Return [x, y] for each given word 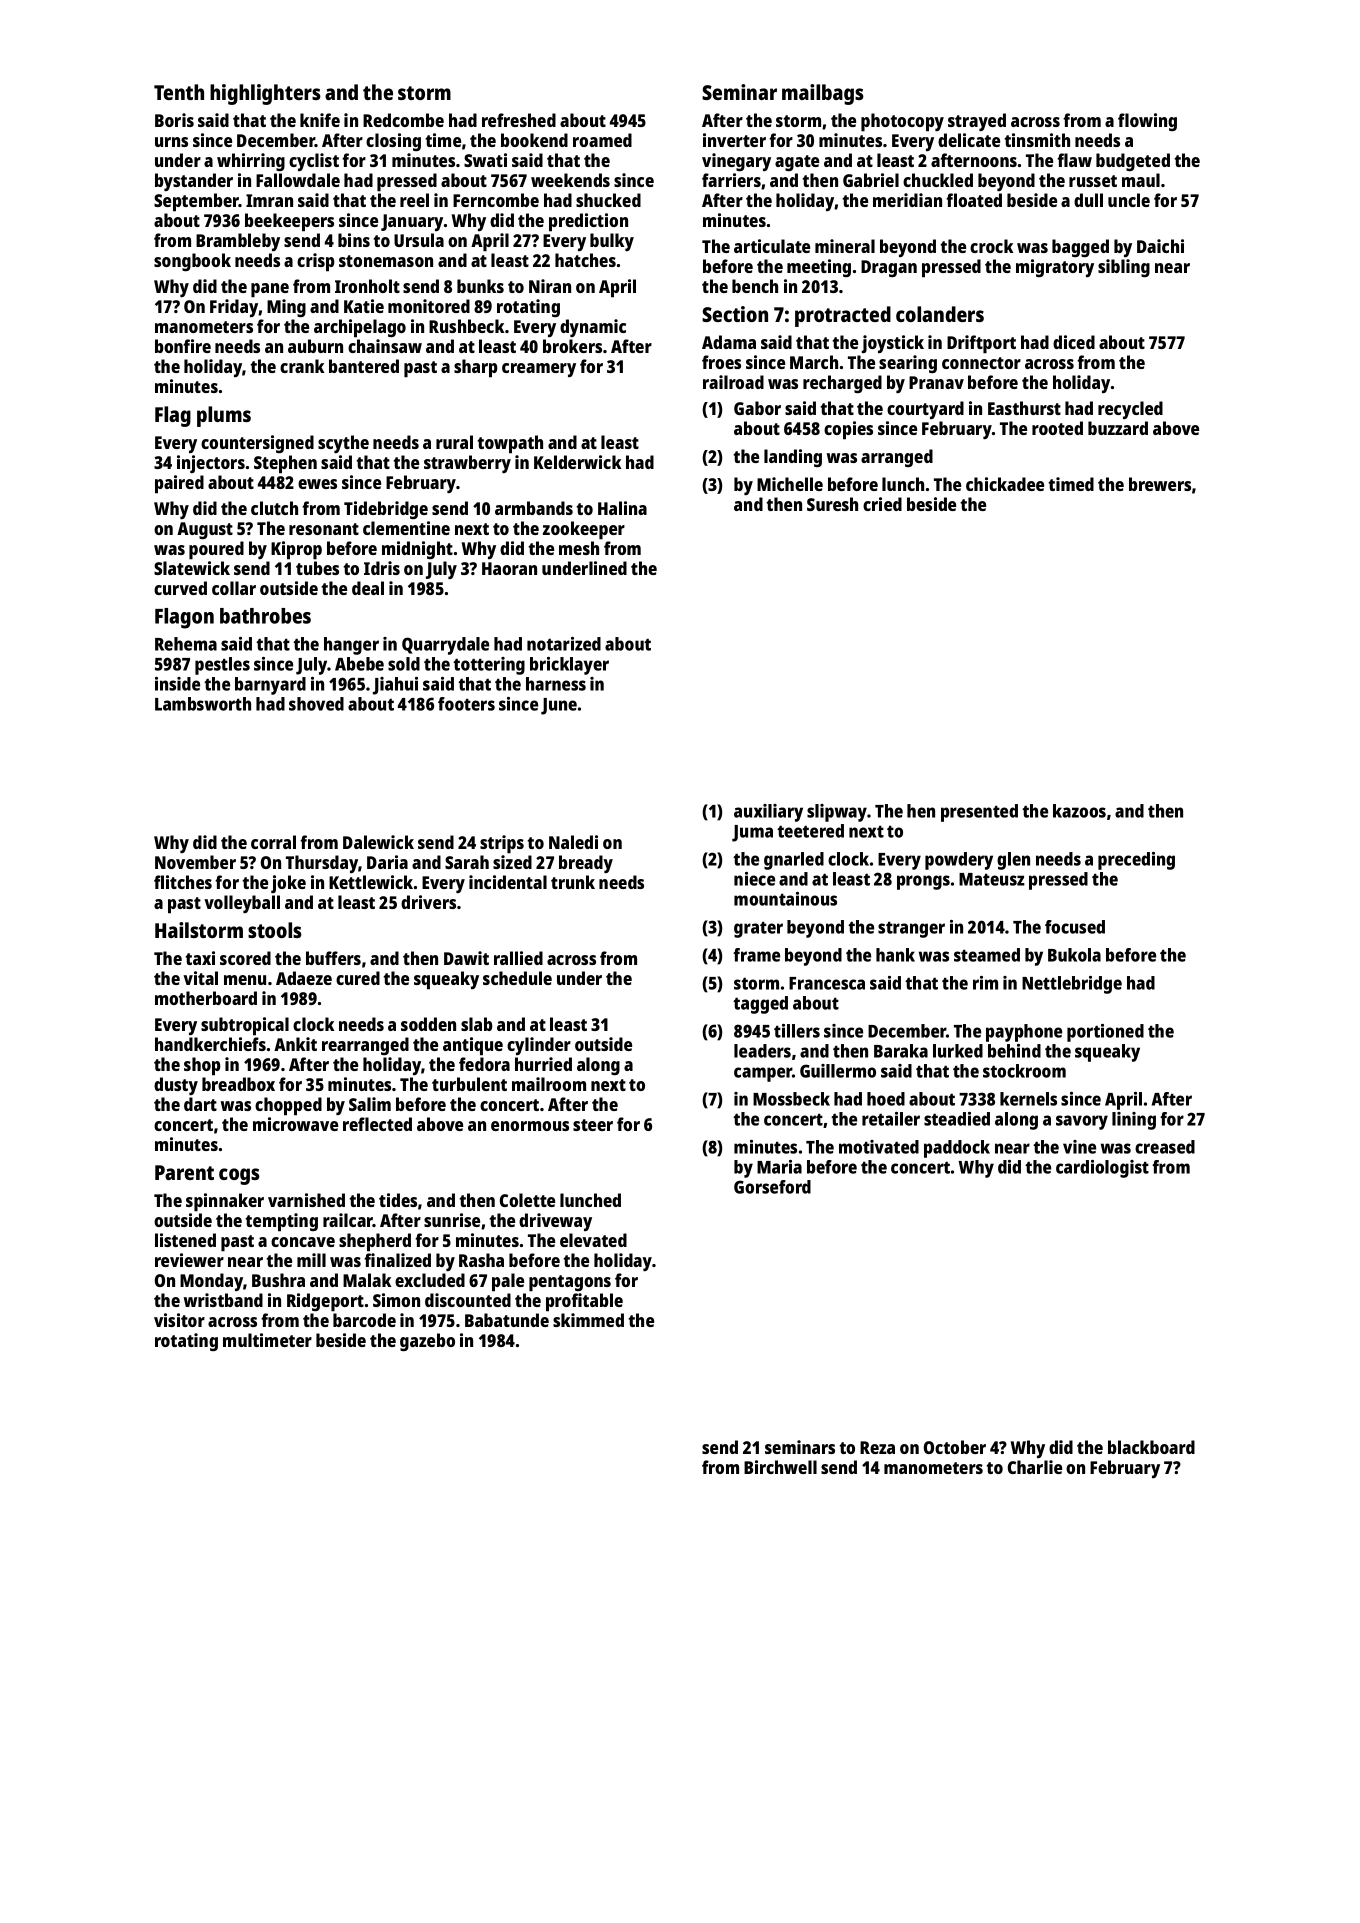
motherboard [206, 998]
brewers [1160, 484]
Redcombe [403, 120]
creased [1165, 1147]
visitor [179, 1320]
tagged [760, 1005]
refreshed [519, 120]
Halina [622, 508]
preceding [1136, 861]
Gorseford [772, 1187]
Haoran [509, 568]
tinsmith [1037, 140]
